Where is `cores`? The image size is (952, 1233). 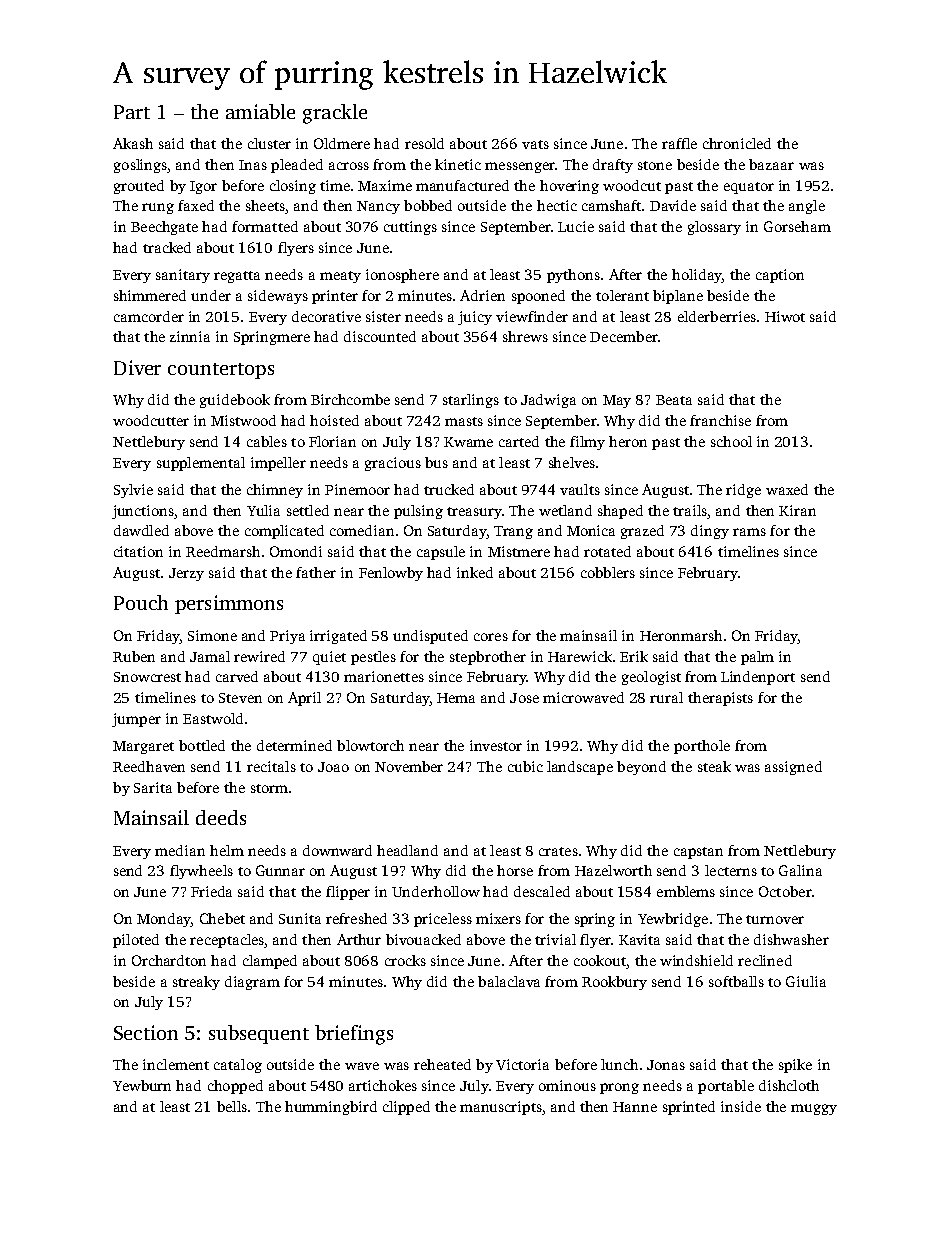 cores is located at coordinates (491, 637).
